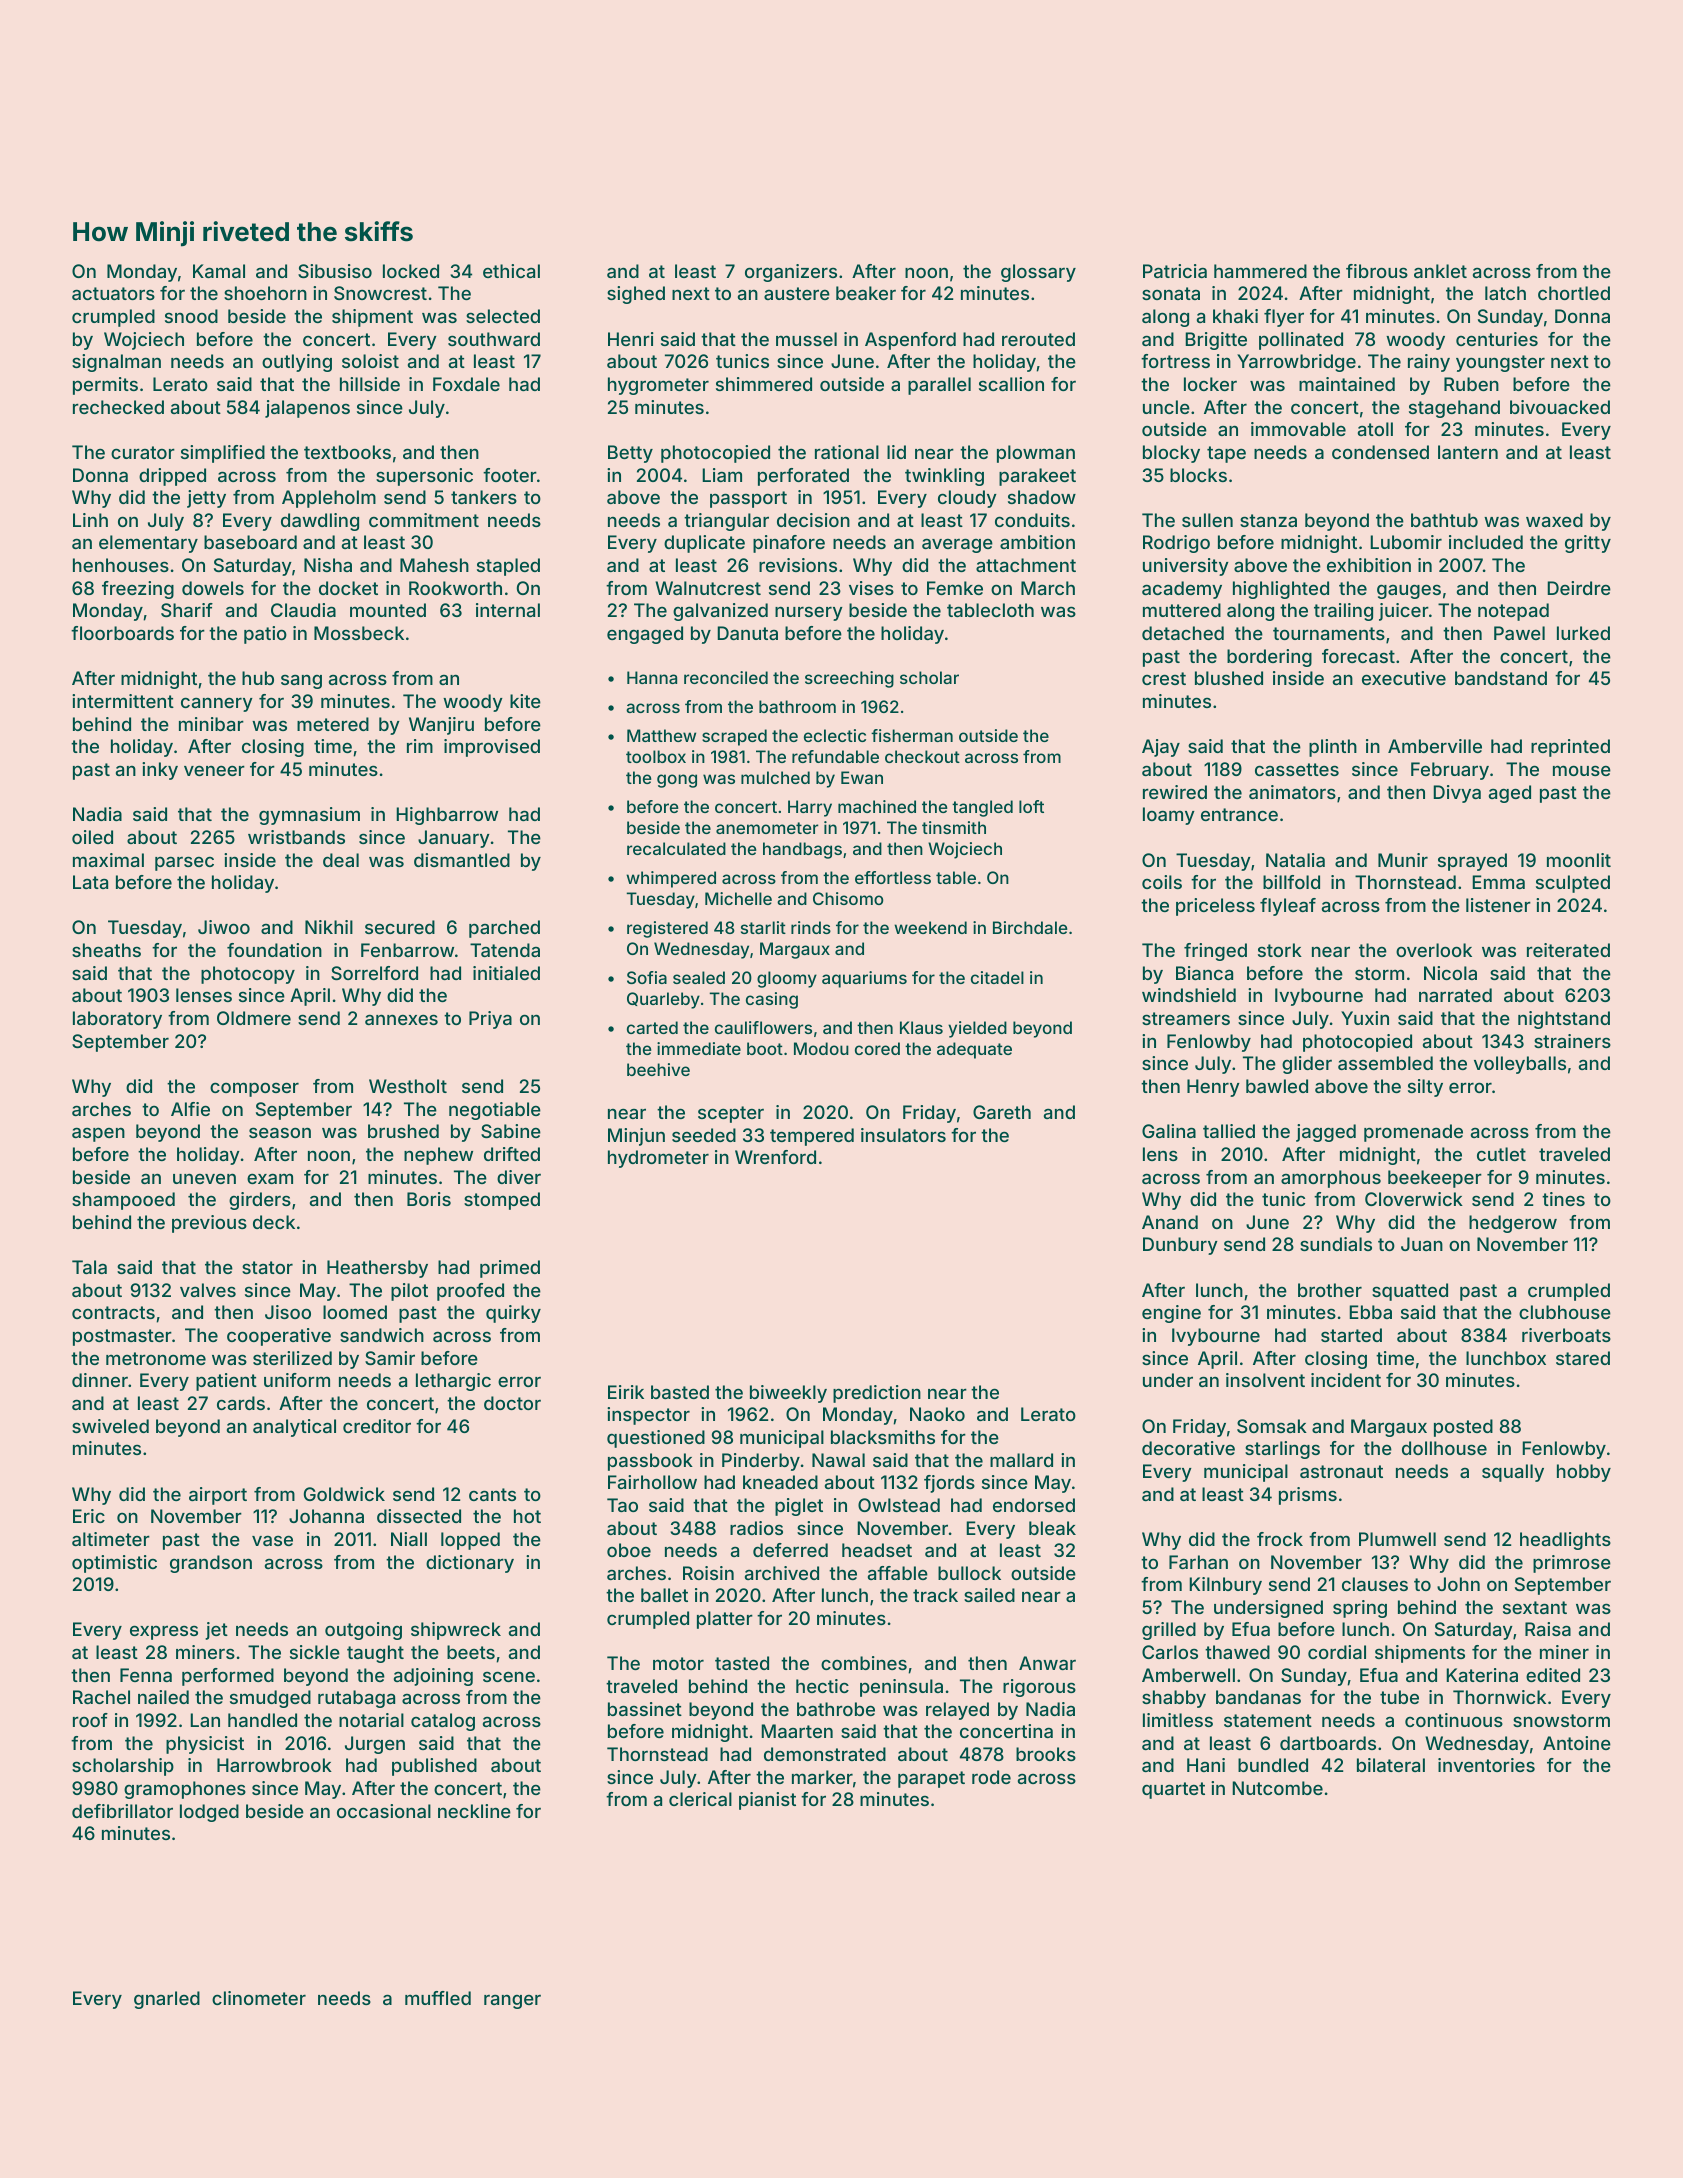  What do you see at coordinates (164, 1632) in the screenshot?
I see `express` at bounding box center [164, 1632].
